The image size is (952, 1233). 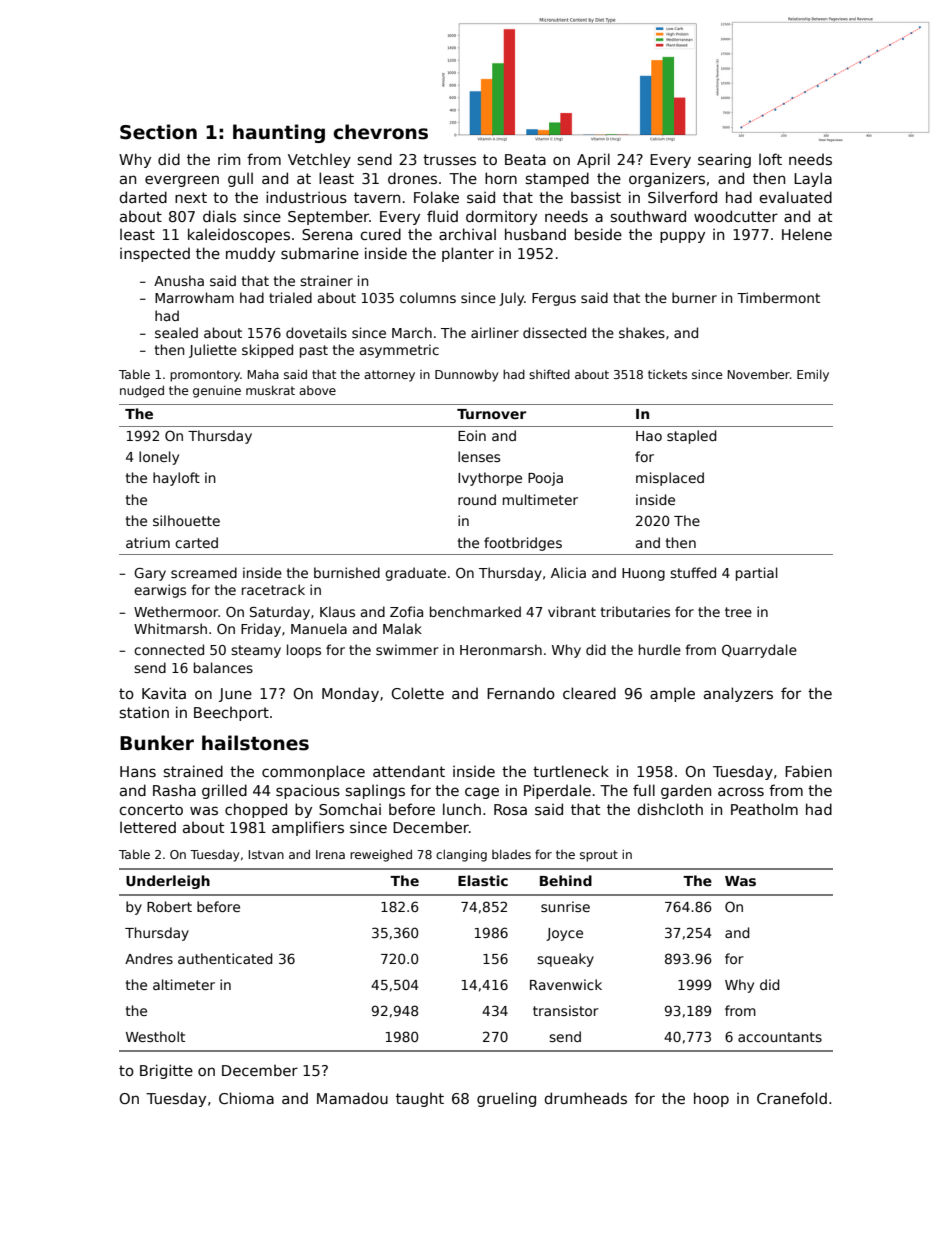 I want to click on Robert, so click(x=169, y=906).
